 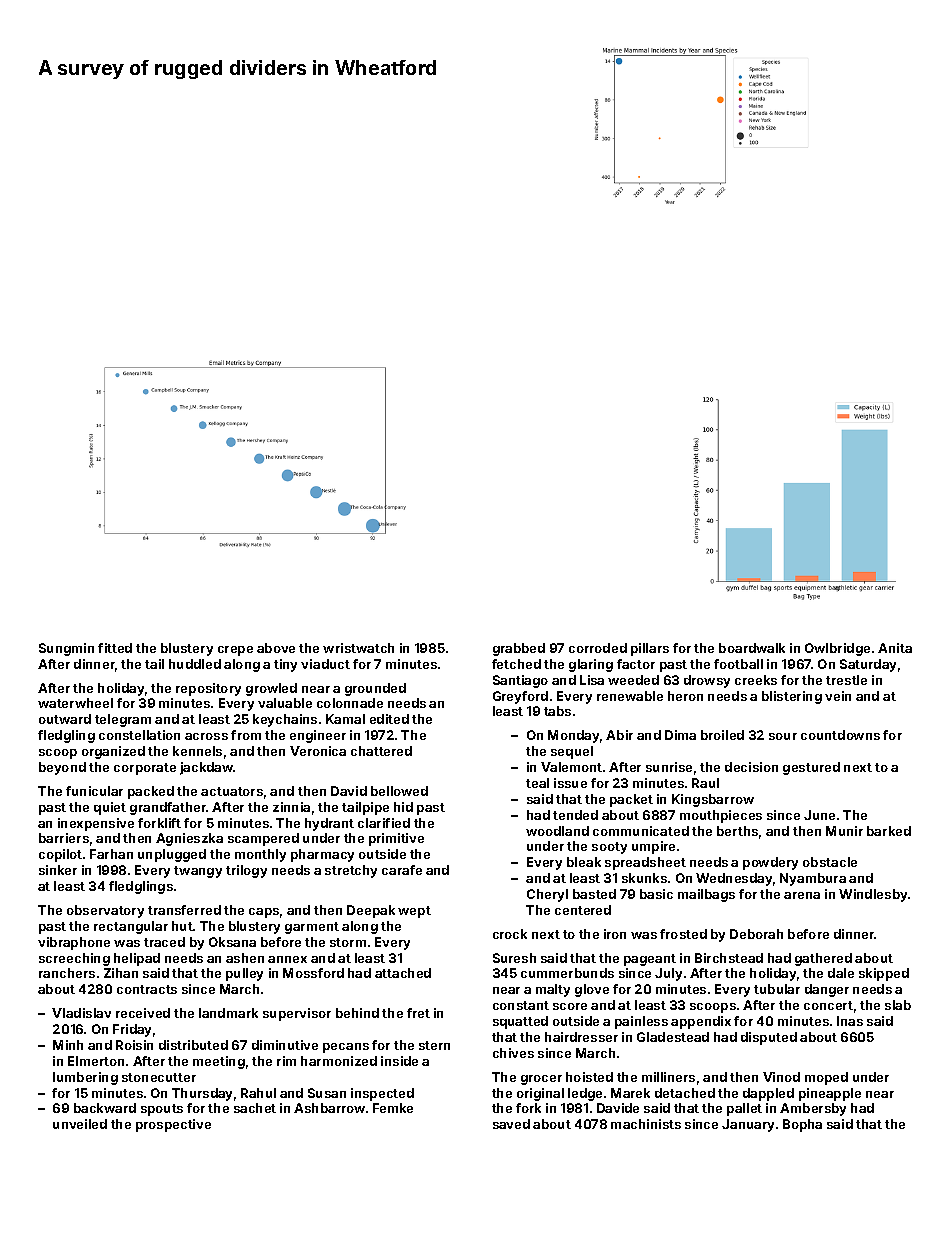 What do you see at coordinates (137, 959) in the page?
I see `helipad` at bounding box center [137, 959].
